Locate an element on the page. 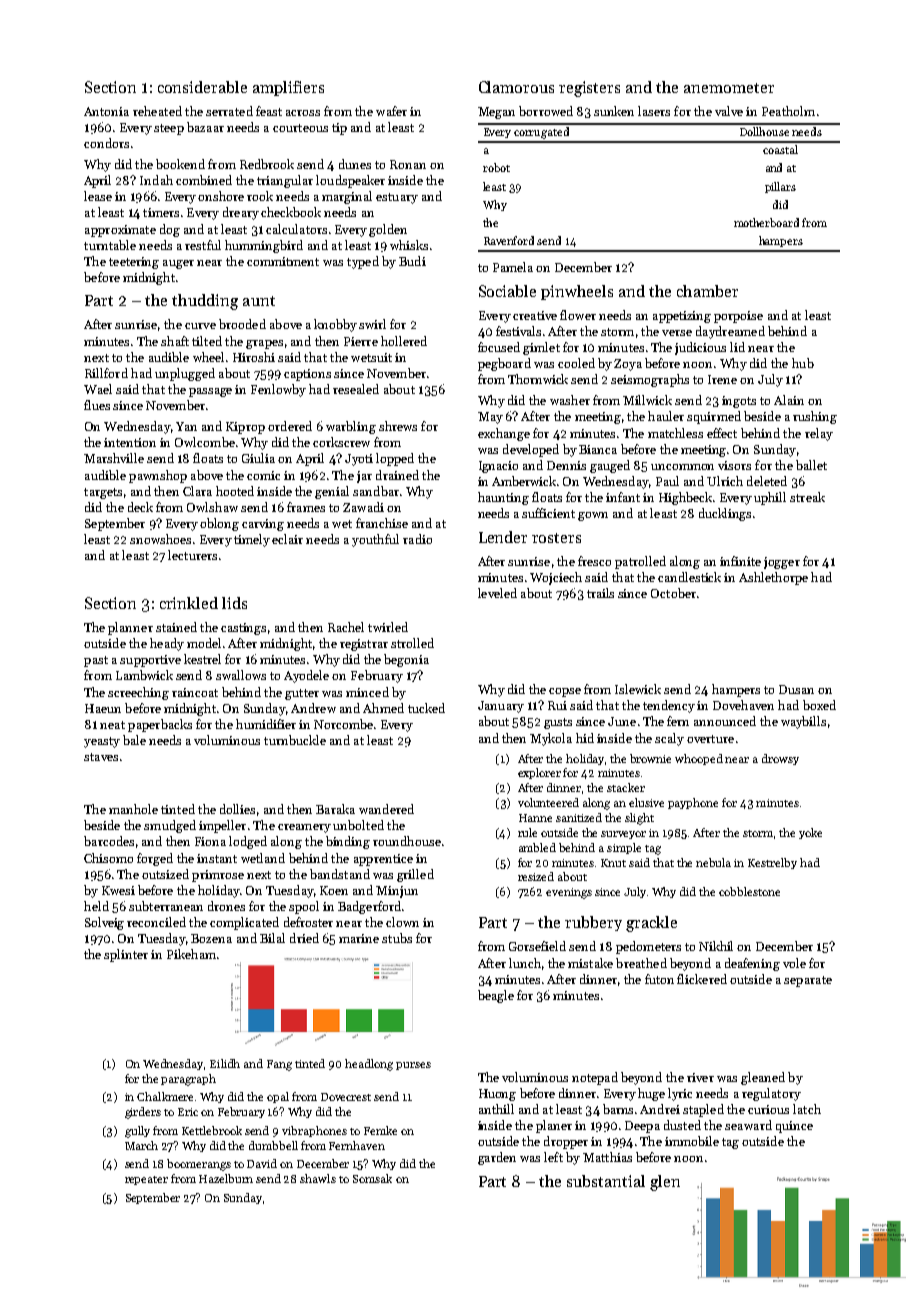 This page has width=924, height=1308. targets is located at coordinates (103, 493).
